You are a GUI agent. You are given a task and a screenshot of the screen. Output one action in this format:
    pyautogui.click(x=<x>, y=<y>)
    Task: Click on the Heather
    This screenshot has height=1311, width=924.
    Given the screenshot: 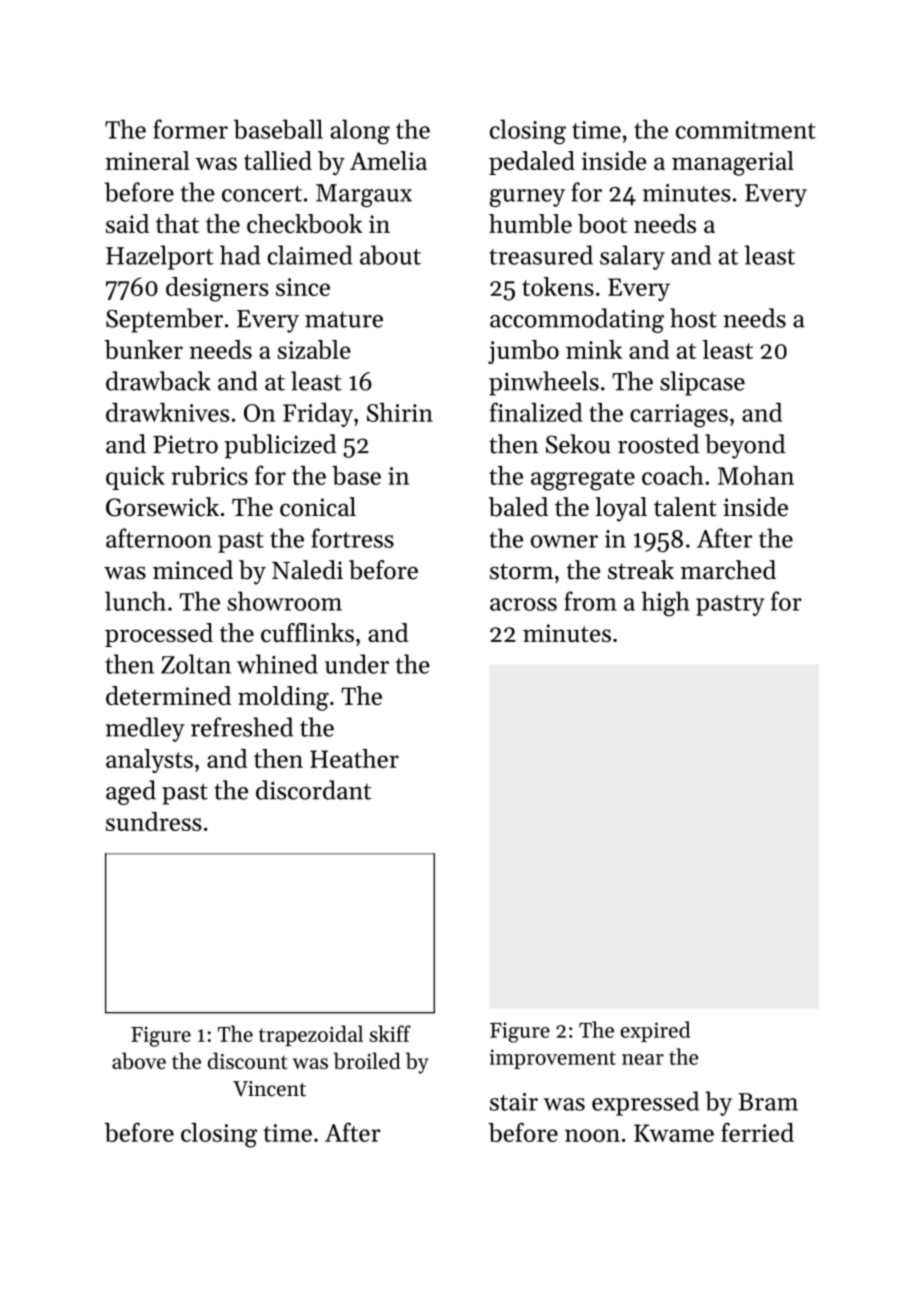 What is the action you would take?
    pyautogui.click(x=354, y=758)
